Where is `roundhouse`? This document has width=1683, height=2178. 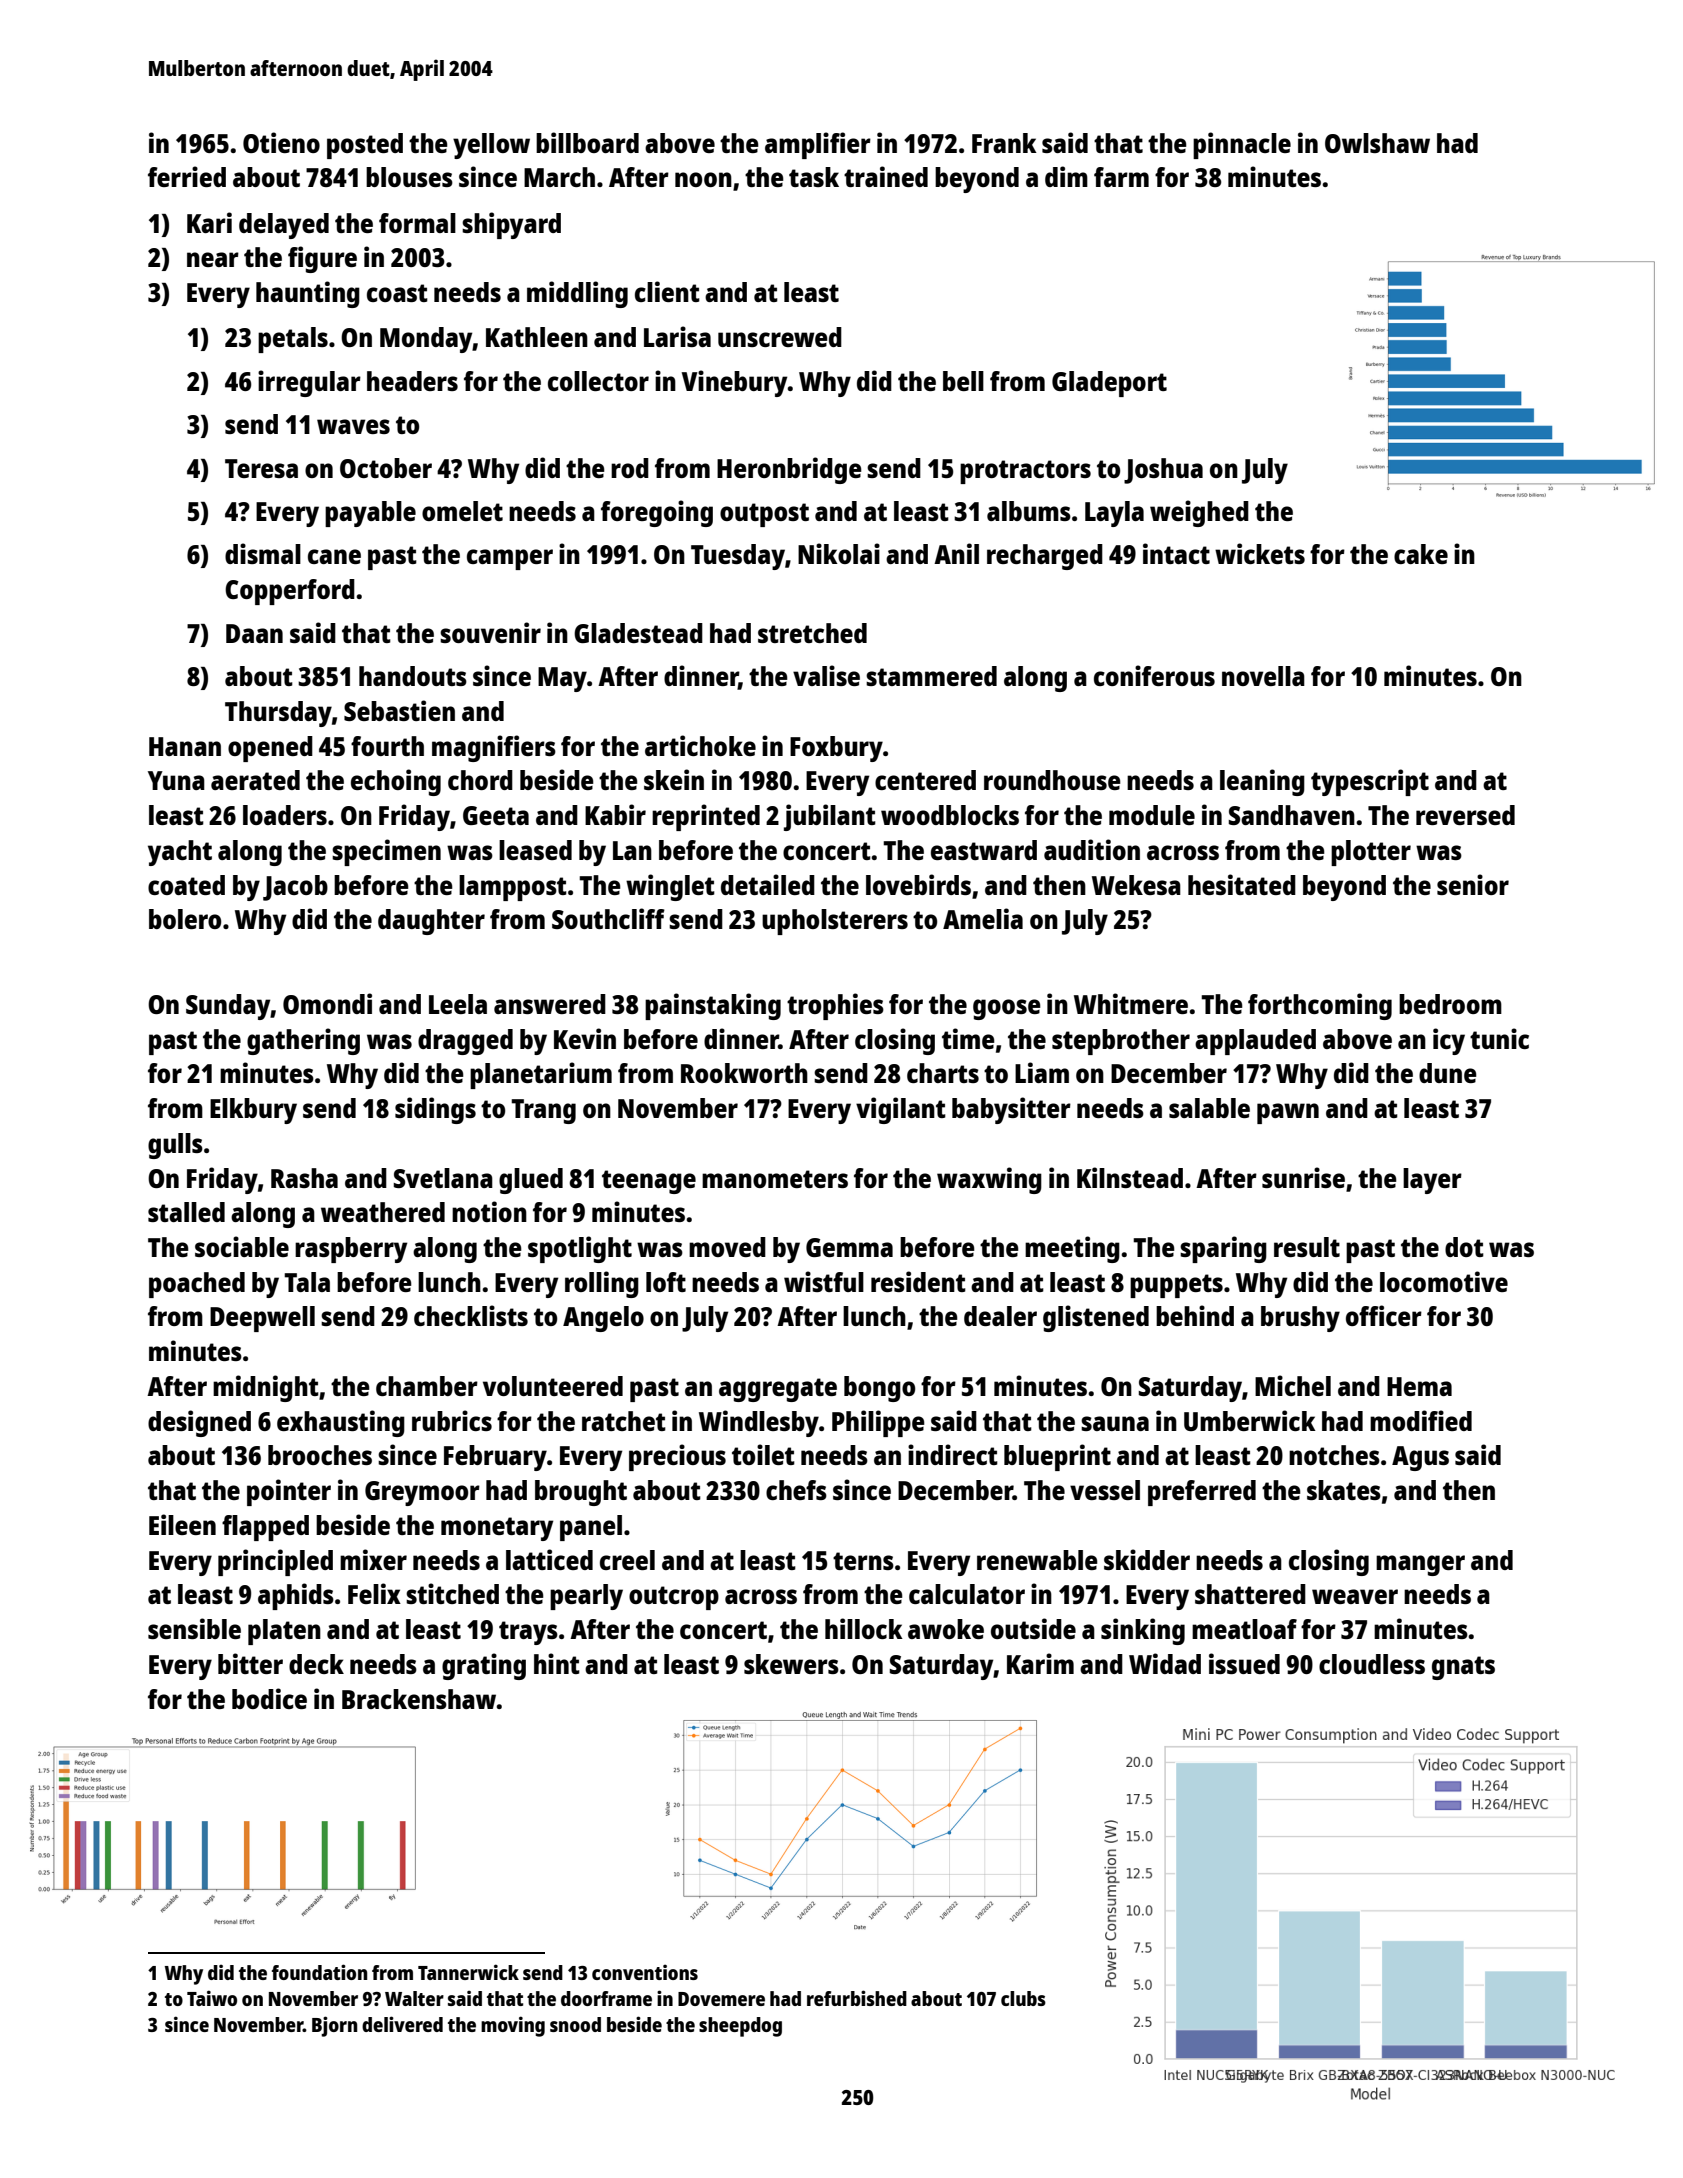 roundhouse is located at coordinates (1052, 780).
